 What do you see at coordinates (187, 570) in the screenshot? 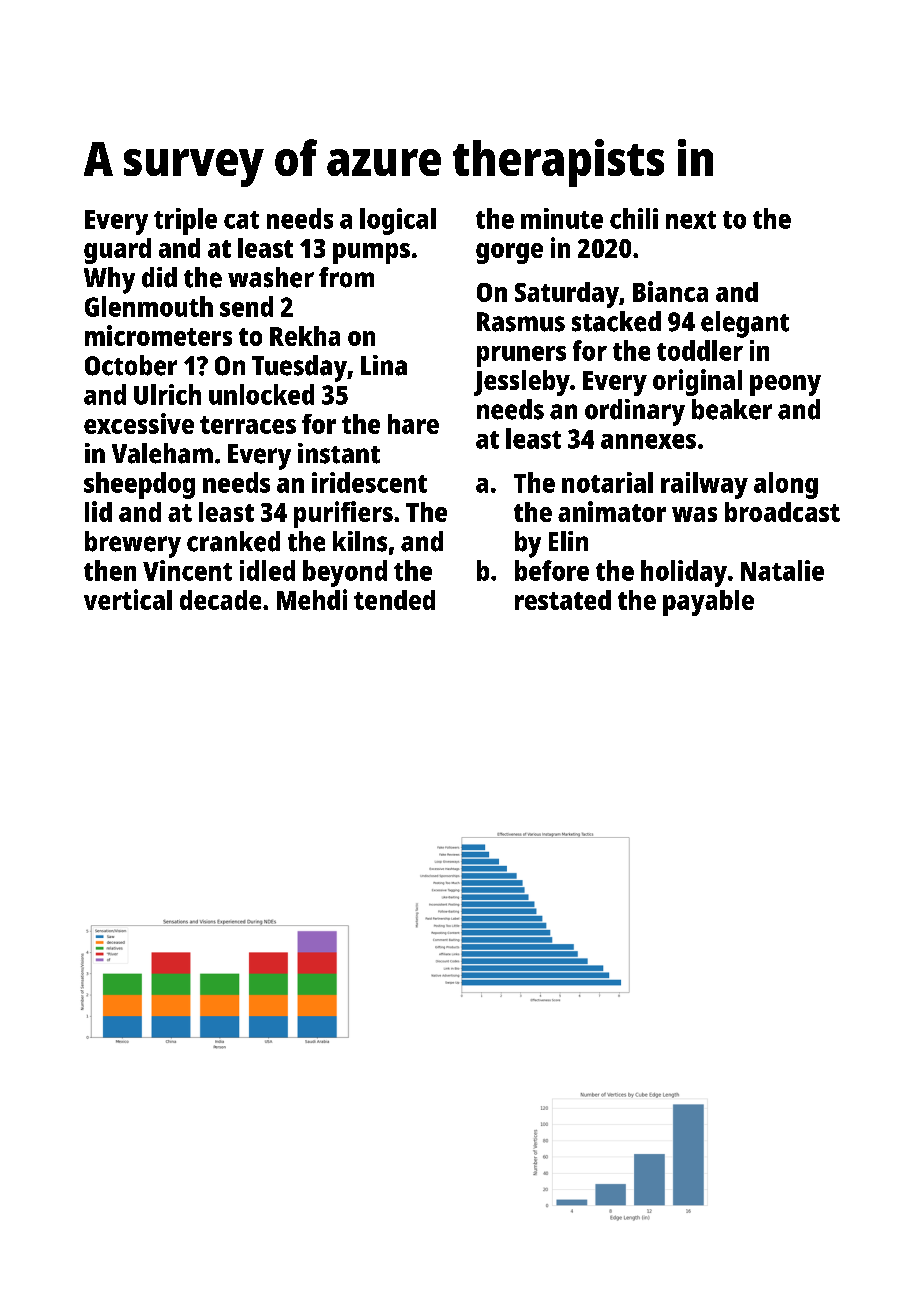
I see `Vincent` at bounding box center [187, 570].
